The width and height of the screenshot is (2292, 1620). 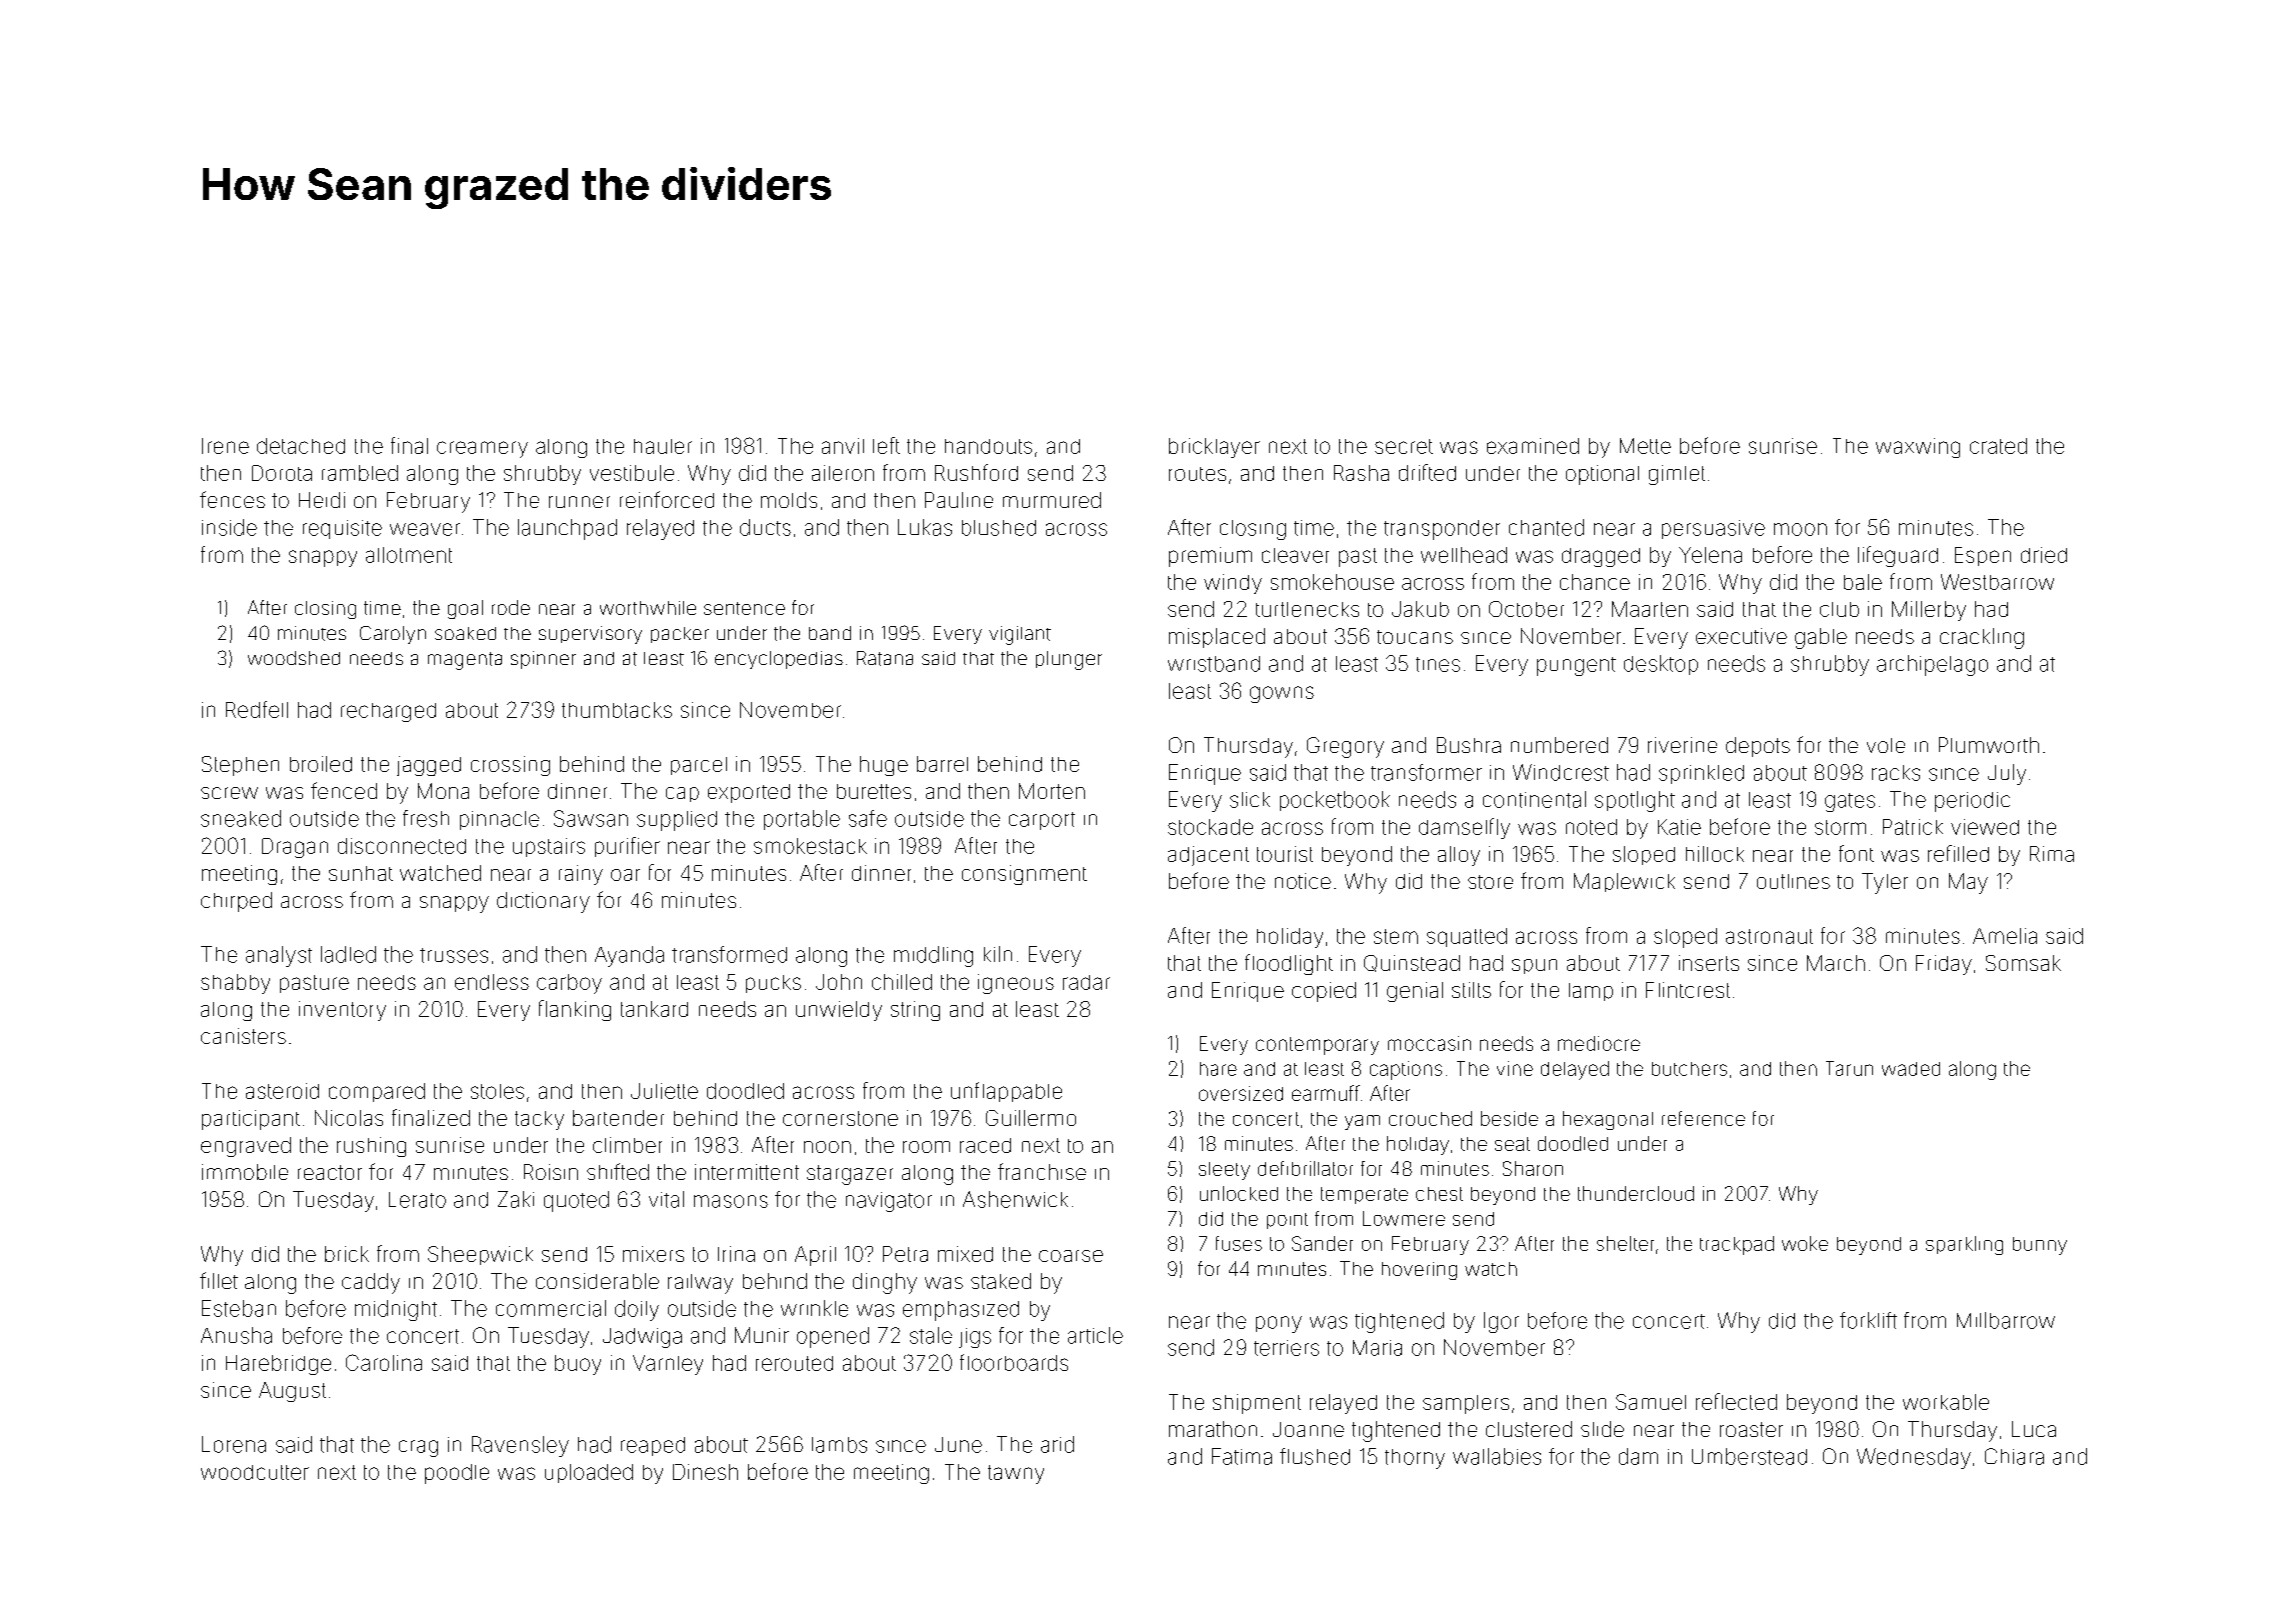 What do you see at coordinates (1317, 1046) in the screenshot?
I see `contemporary` at bounding box center [1317, 1046].
